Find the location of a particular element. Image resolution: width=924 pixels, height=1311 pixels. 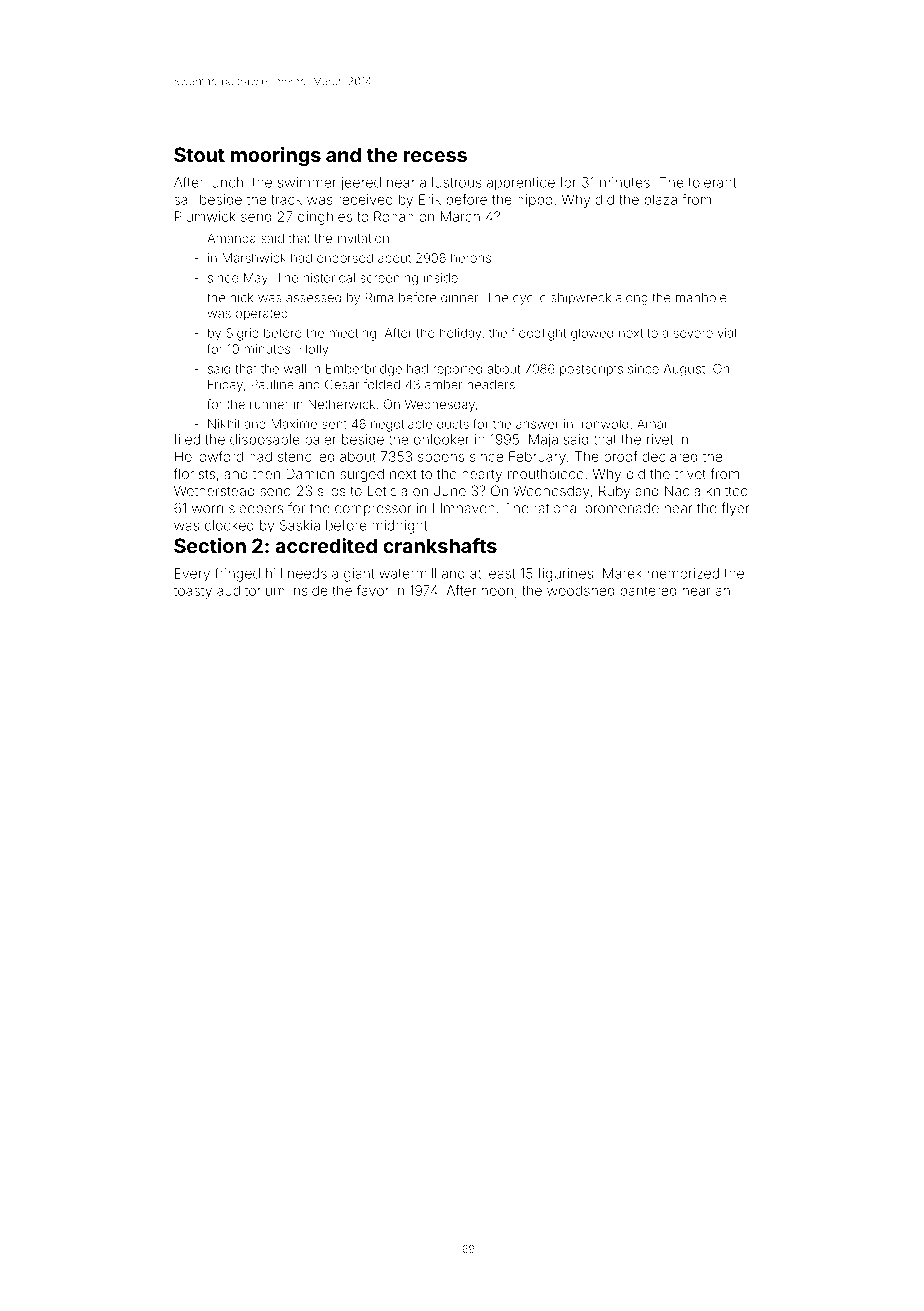

moorings is located at coordinates (276, 157).
